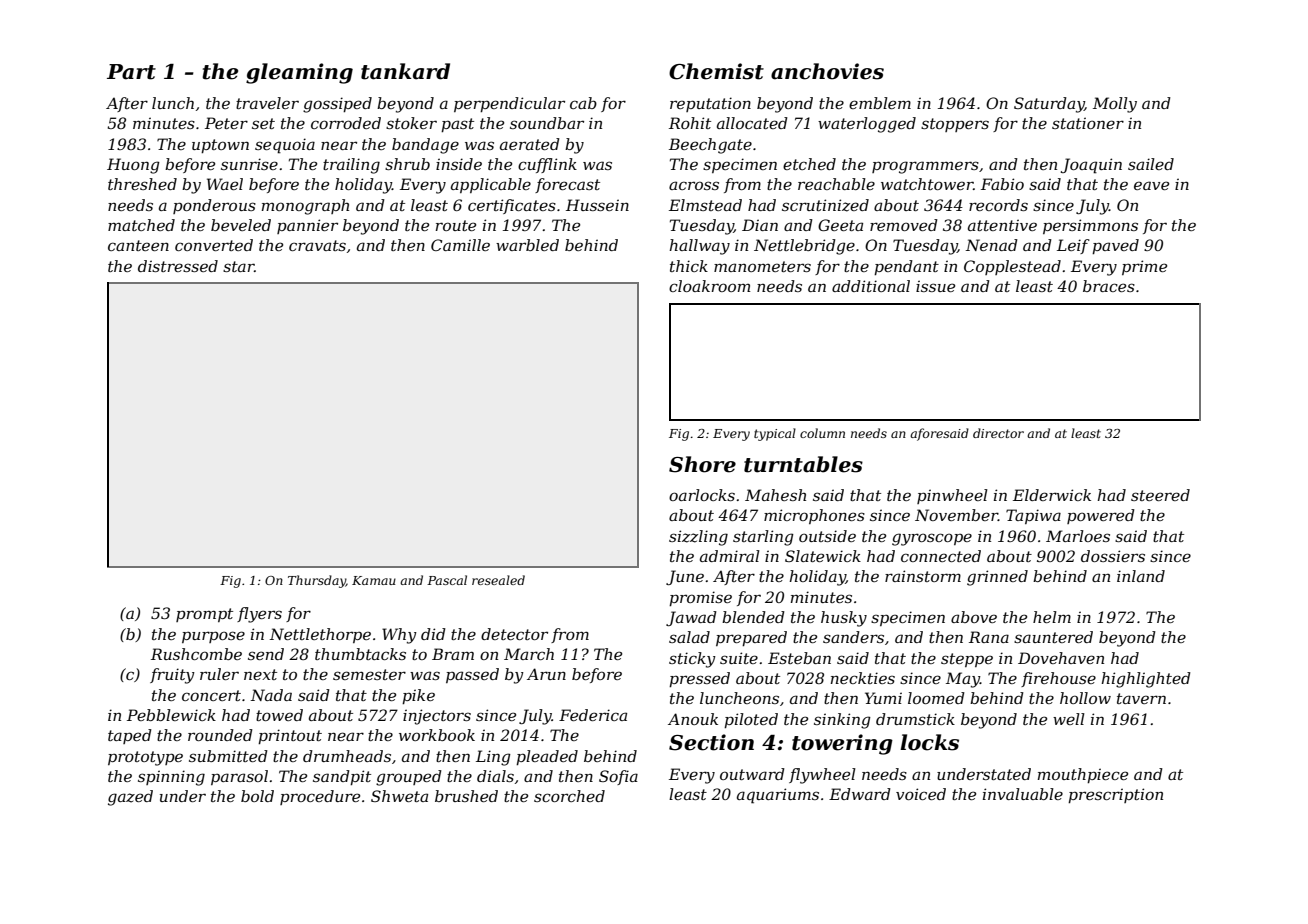 The height and width of the screenshot is (924, 1308). I want to click on admiral, so click(730, 556).
